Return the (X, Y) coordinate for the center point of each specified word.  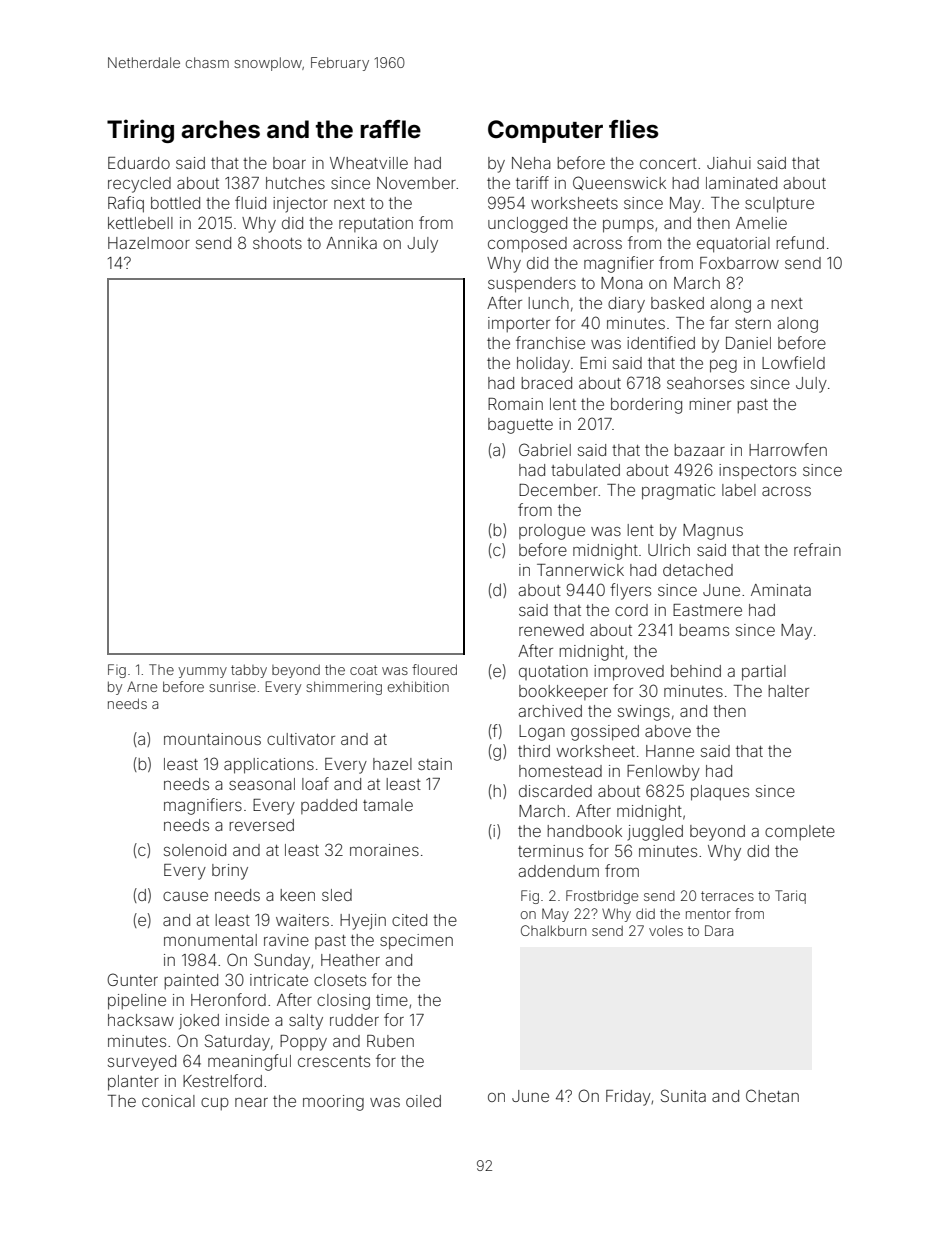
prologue (552, 532)
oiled (423, 1101)
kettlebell (140, 223)
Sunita (683, 1095)
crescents (334, 1061)
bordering (646, 406)
